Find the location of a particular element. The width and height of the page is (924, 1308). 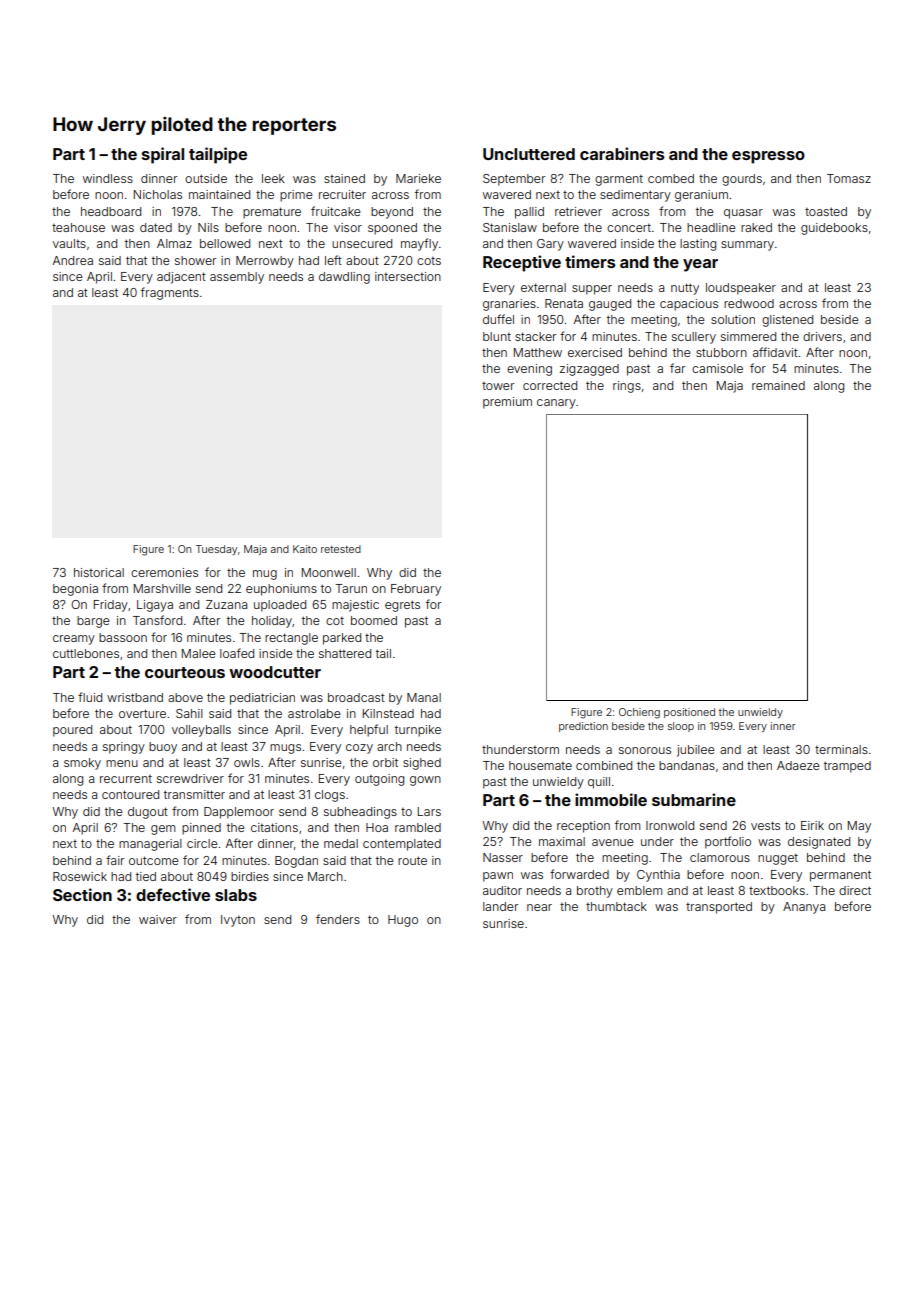

loudspeaker is located at coordinates (741, 289).
